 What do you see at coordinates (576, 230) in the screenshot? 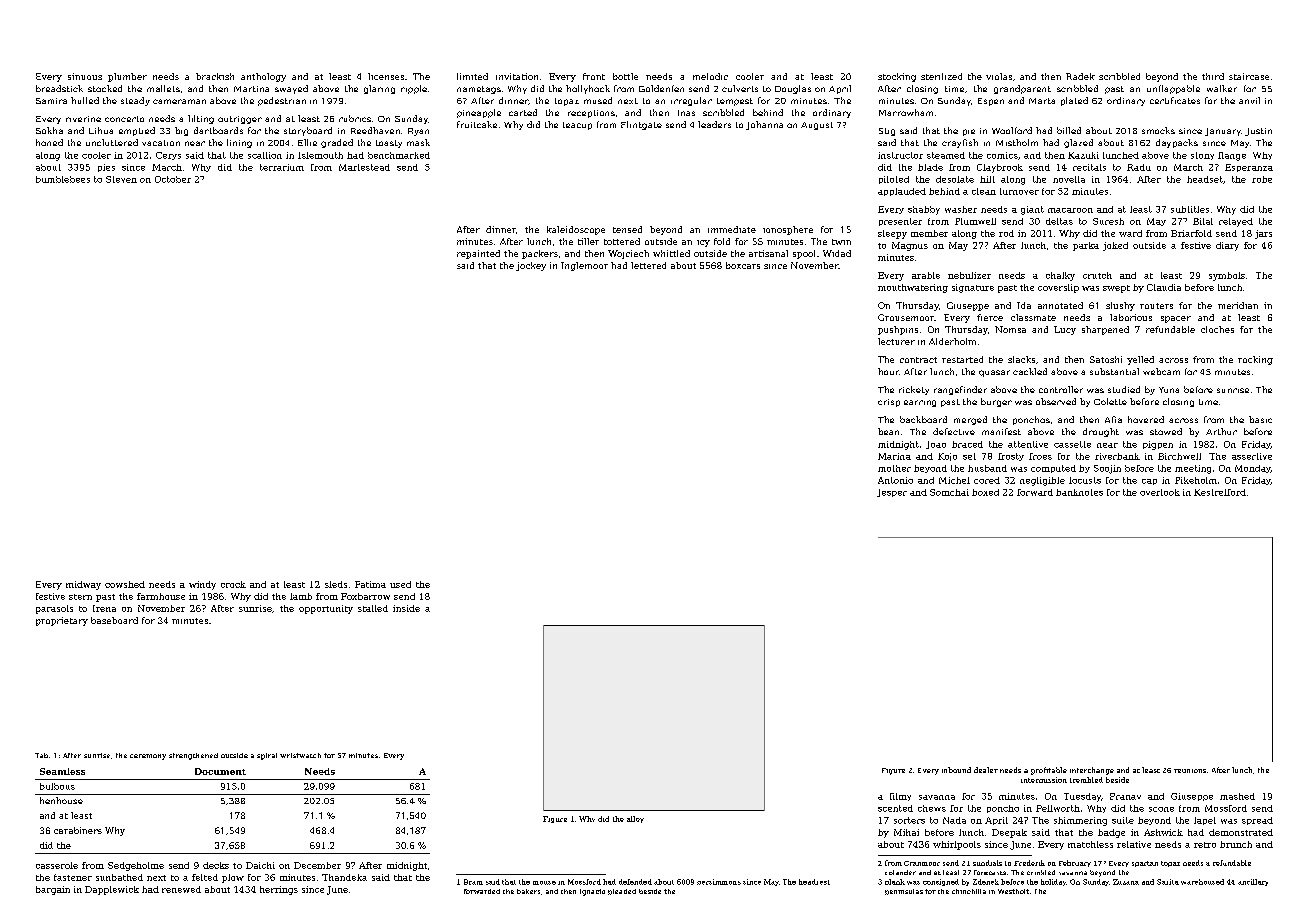
I see `kaleidoscope` at bounding box center [576, 230].
